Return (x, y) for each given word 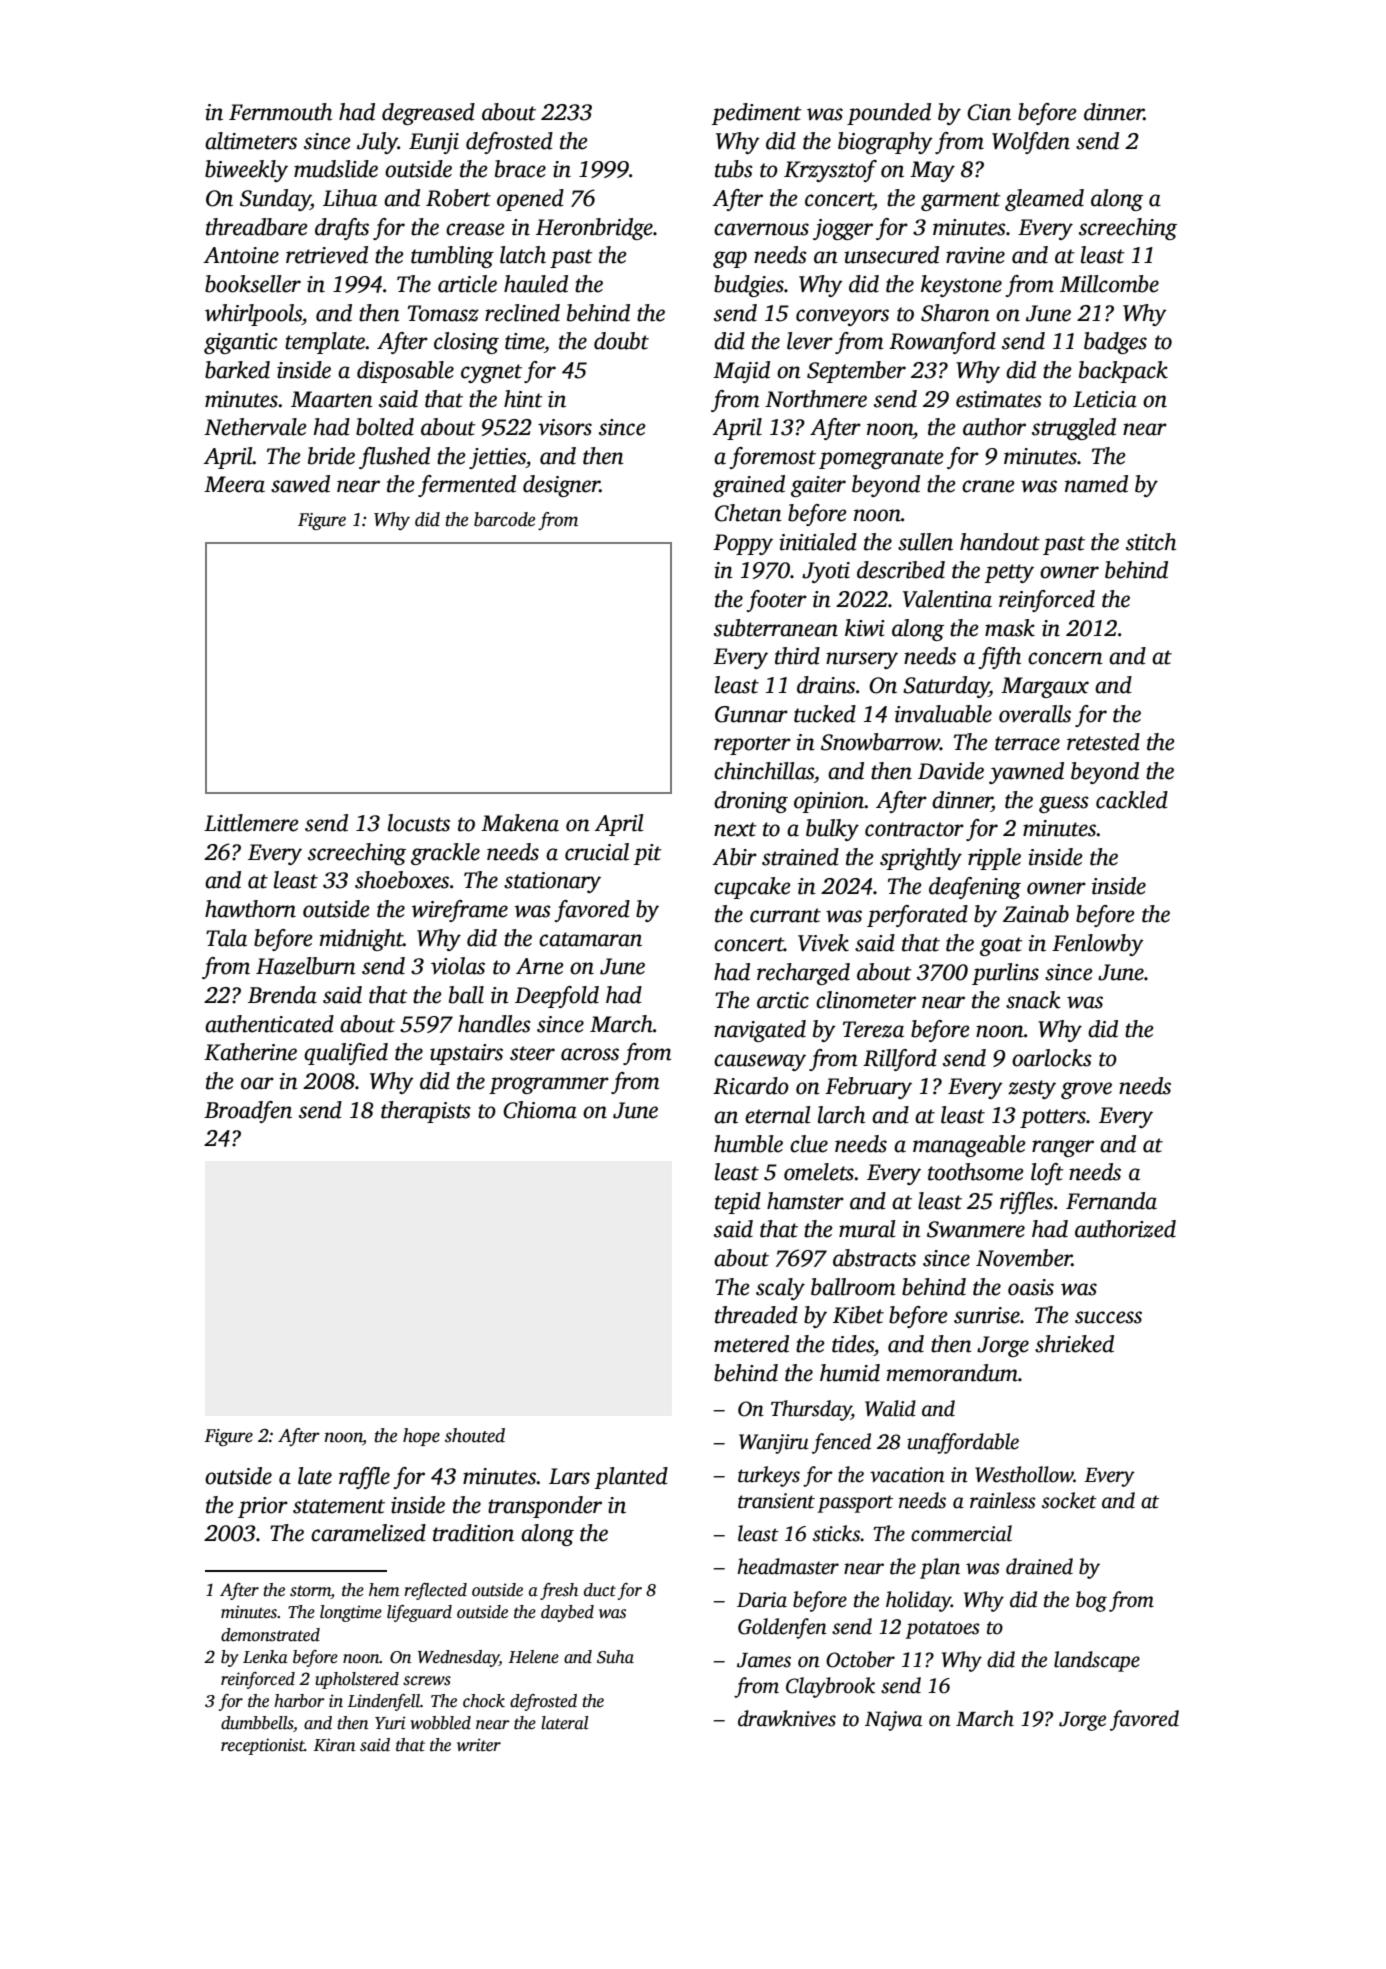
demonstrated (270, 1635)
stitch (1151, 542)
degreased (428, 114)
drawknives (787, 1718)
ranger (1063, 1148)
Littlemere (251, 823)
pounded (889, 114)
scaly (780, 1289)
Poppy (743, 544)
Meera (234, 484)
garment (961, 201)
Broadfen (248, 1112)
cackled (1132, 800)
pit (648, 854)
